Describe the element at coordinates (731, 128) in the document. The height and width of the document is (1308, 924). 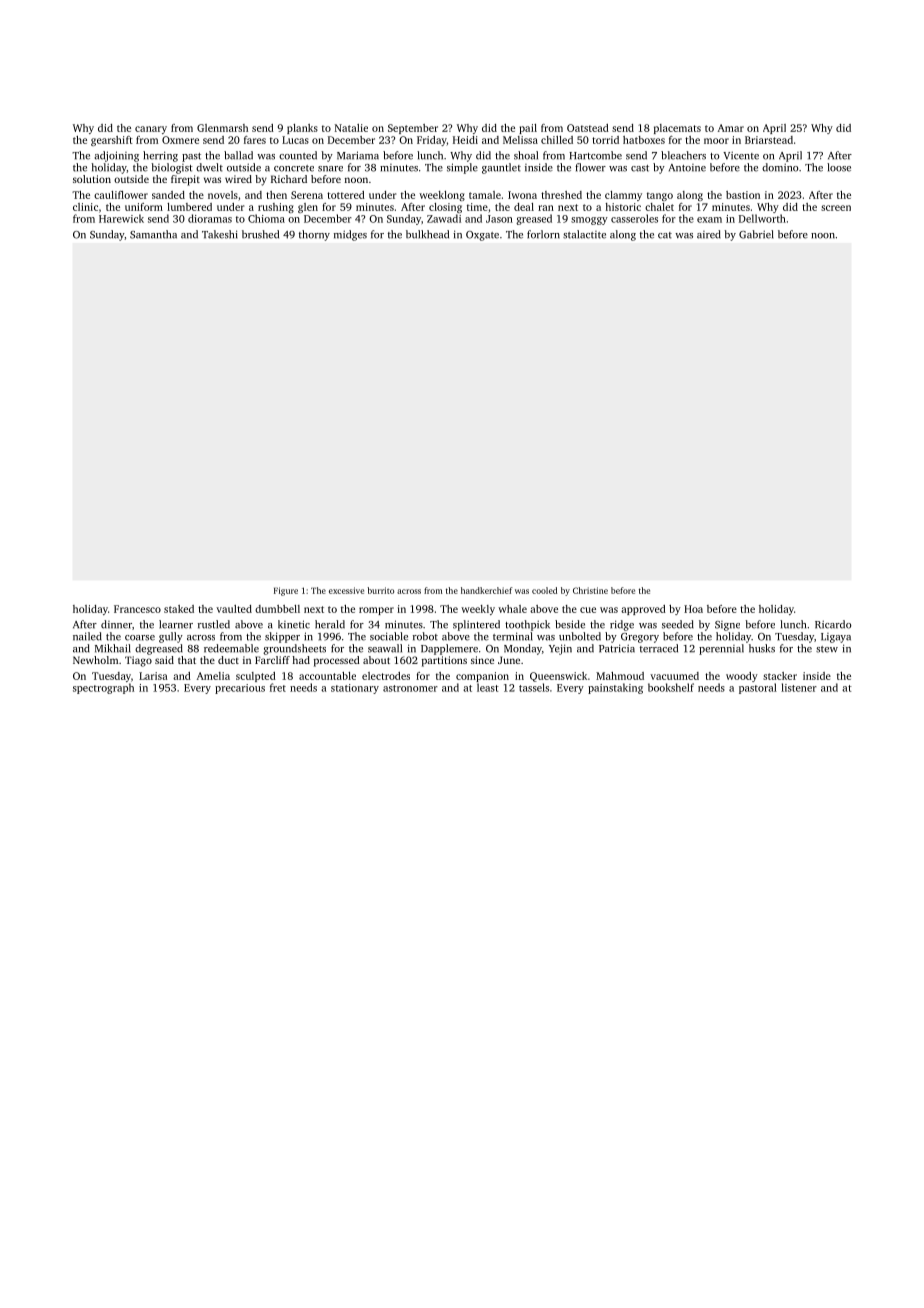
I see `Amar` at that location.
